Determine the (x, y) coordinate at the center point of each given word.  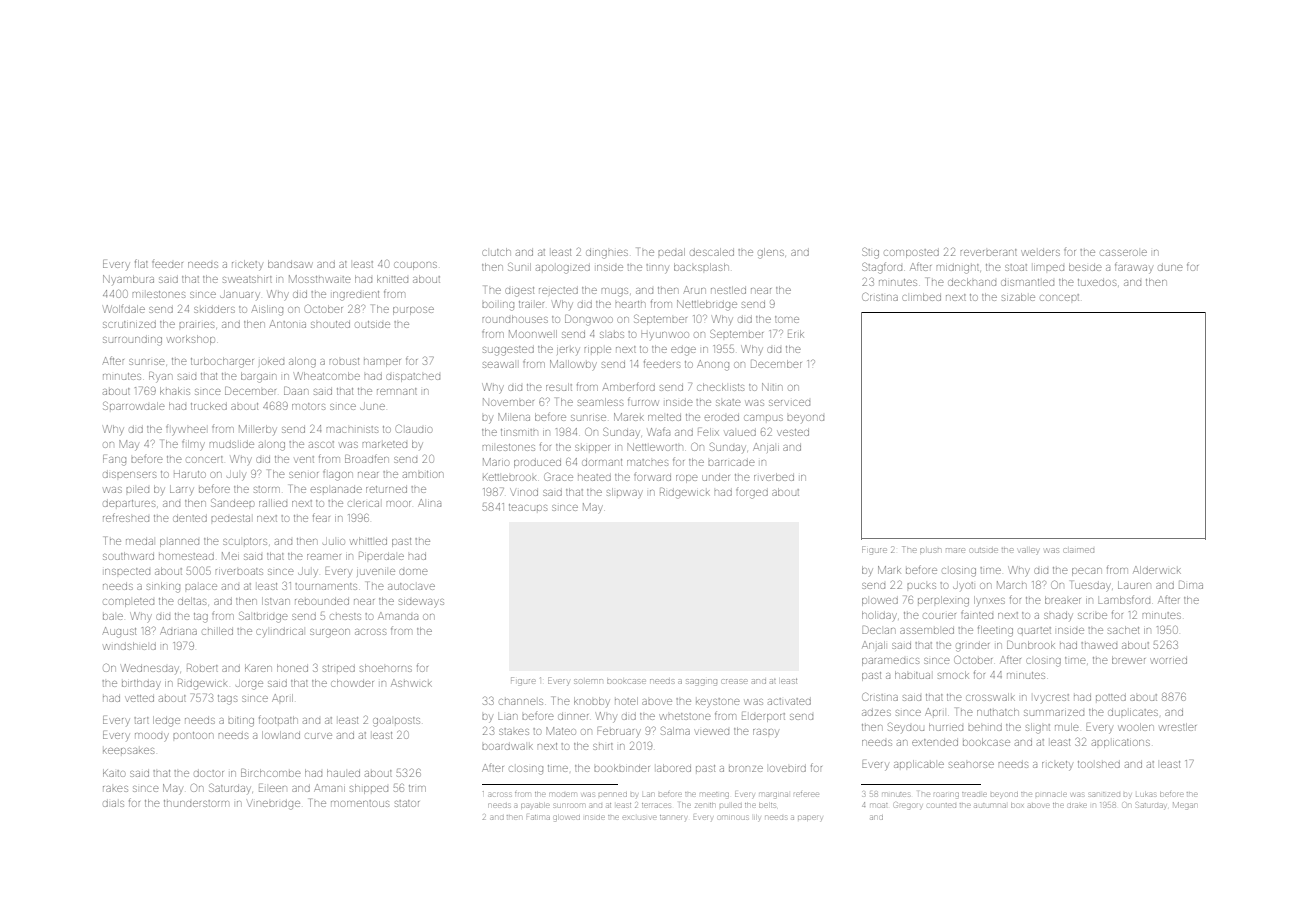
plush (930, 550)
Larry (182, 489)
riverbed (774, 477)
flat (141, 263)
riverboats (239, 571)
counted (941, 805)
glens (771, 253)
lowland (281, 735)
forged (752, 494)
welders (1040, 253)
